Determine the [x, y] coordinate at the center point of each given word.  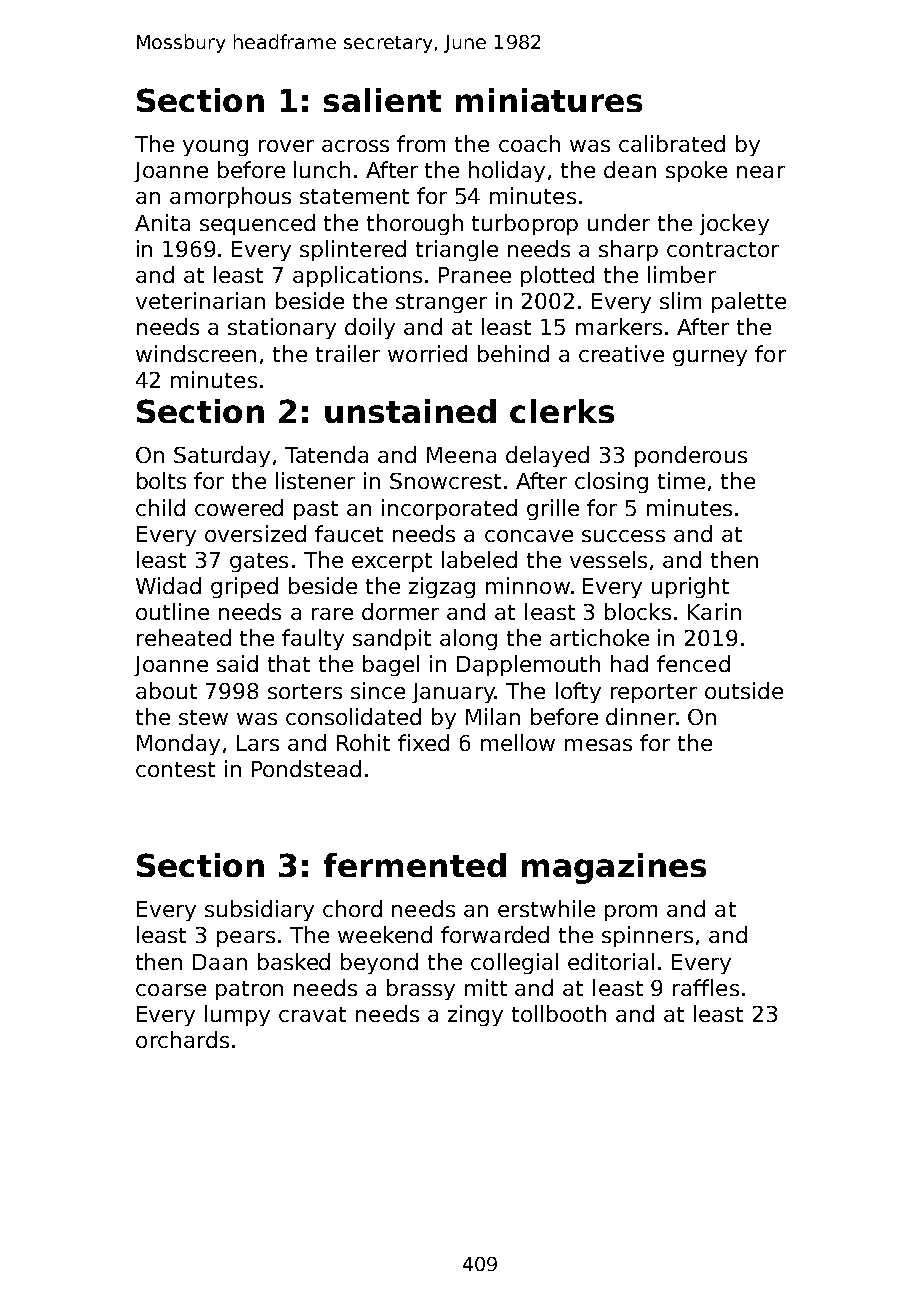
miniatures [549, 100]
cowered [239, 507]
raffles [706, 987]
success [623, 536]
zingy [475, 1015]
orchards [182, 1039]
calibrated [672, 143]
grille [553, 509]
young [215, 148]
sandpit [392, 639]
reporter [654, 693]
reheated [184, 637]
